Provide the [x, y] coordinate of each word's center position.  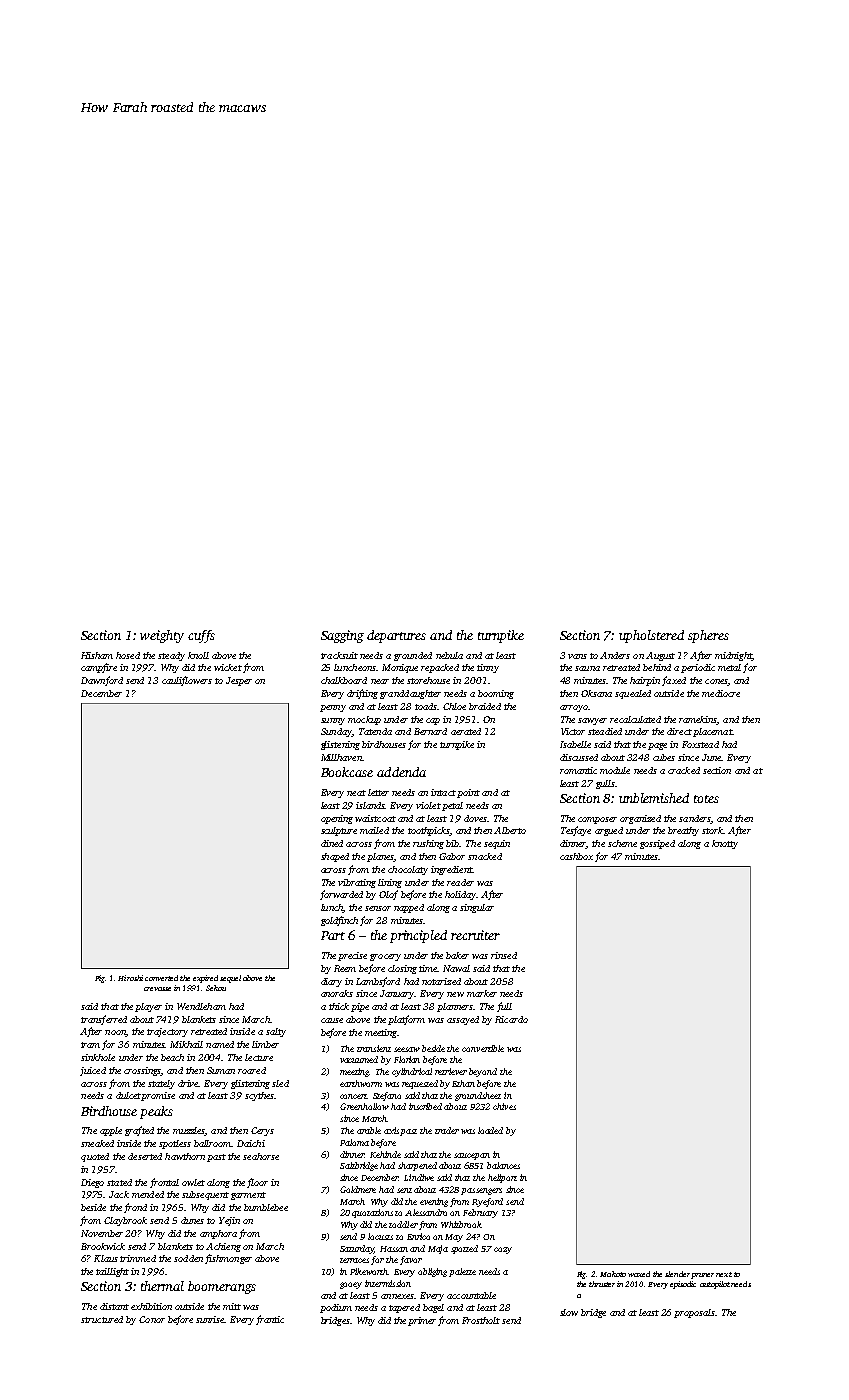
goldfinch [339, 921]
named [220, 1044]
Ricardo [511, 1019]
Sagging [342, 636]
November [102, 1233]
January [397, 994]
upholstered [651, 636]
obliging [432, 1272]
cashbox [576, 856]
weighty [162, 636]
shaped [335, 857]
